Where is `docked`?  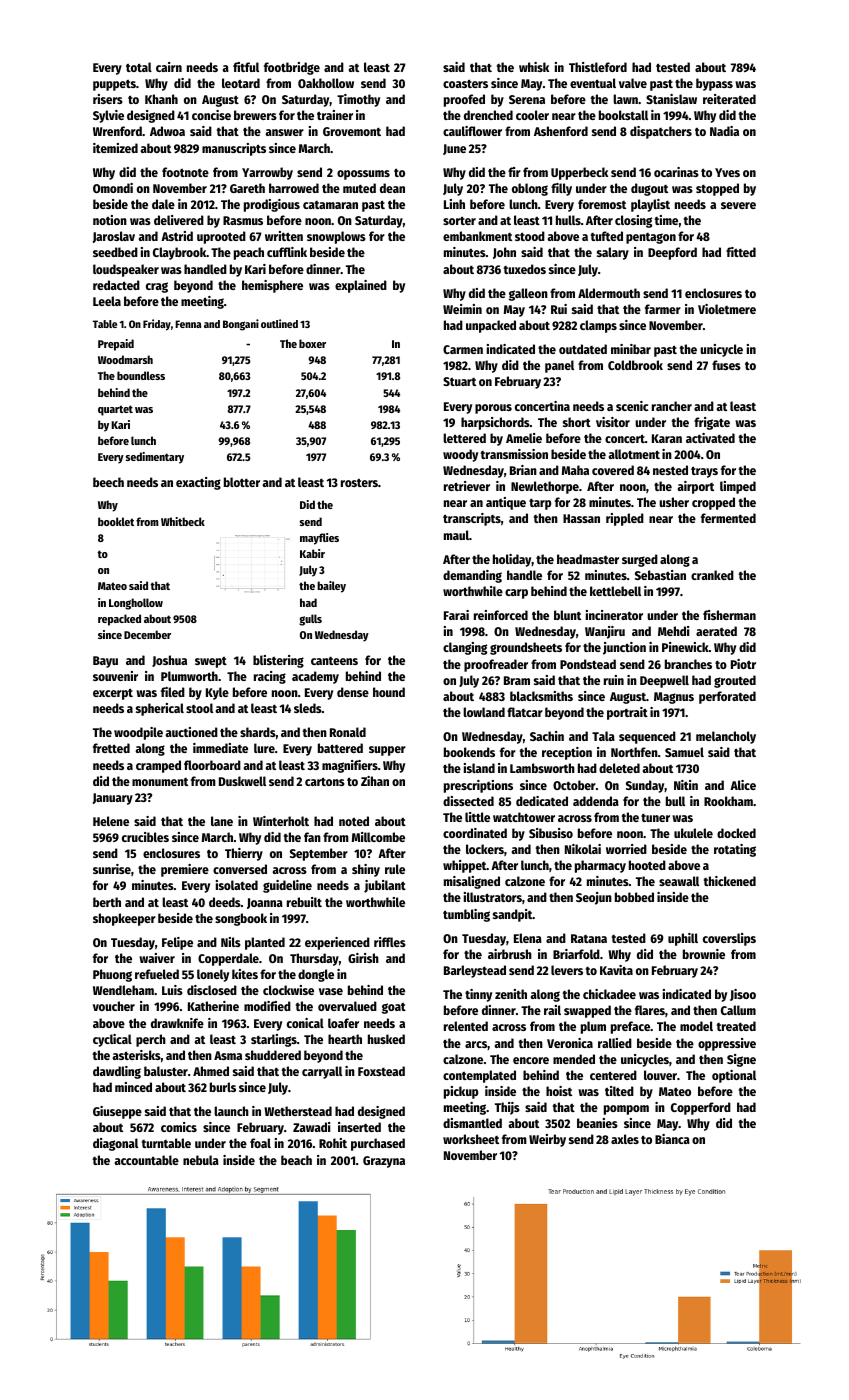 docked is located at coordinates (736, 833).
